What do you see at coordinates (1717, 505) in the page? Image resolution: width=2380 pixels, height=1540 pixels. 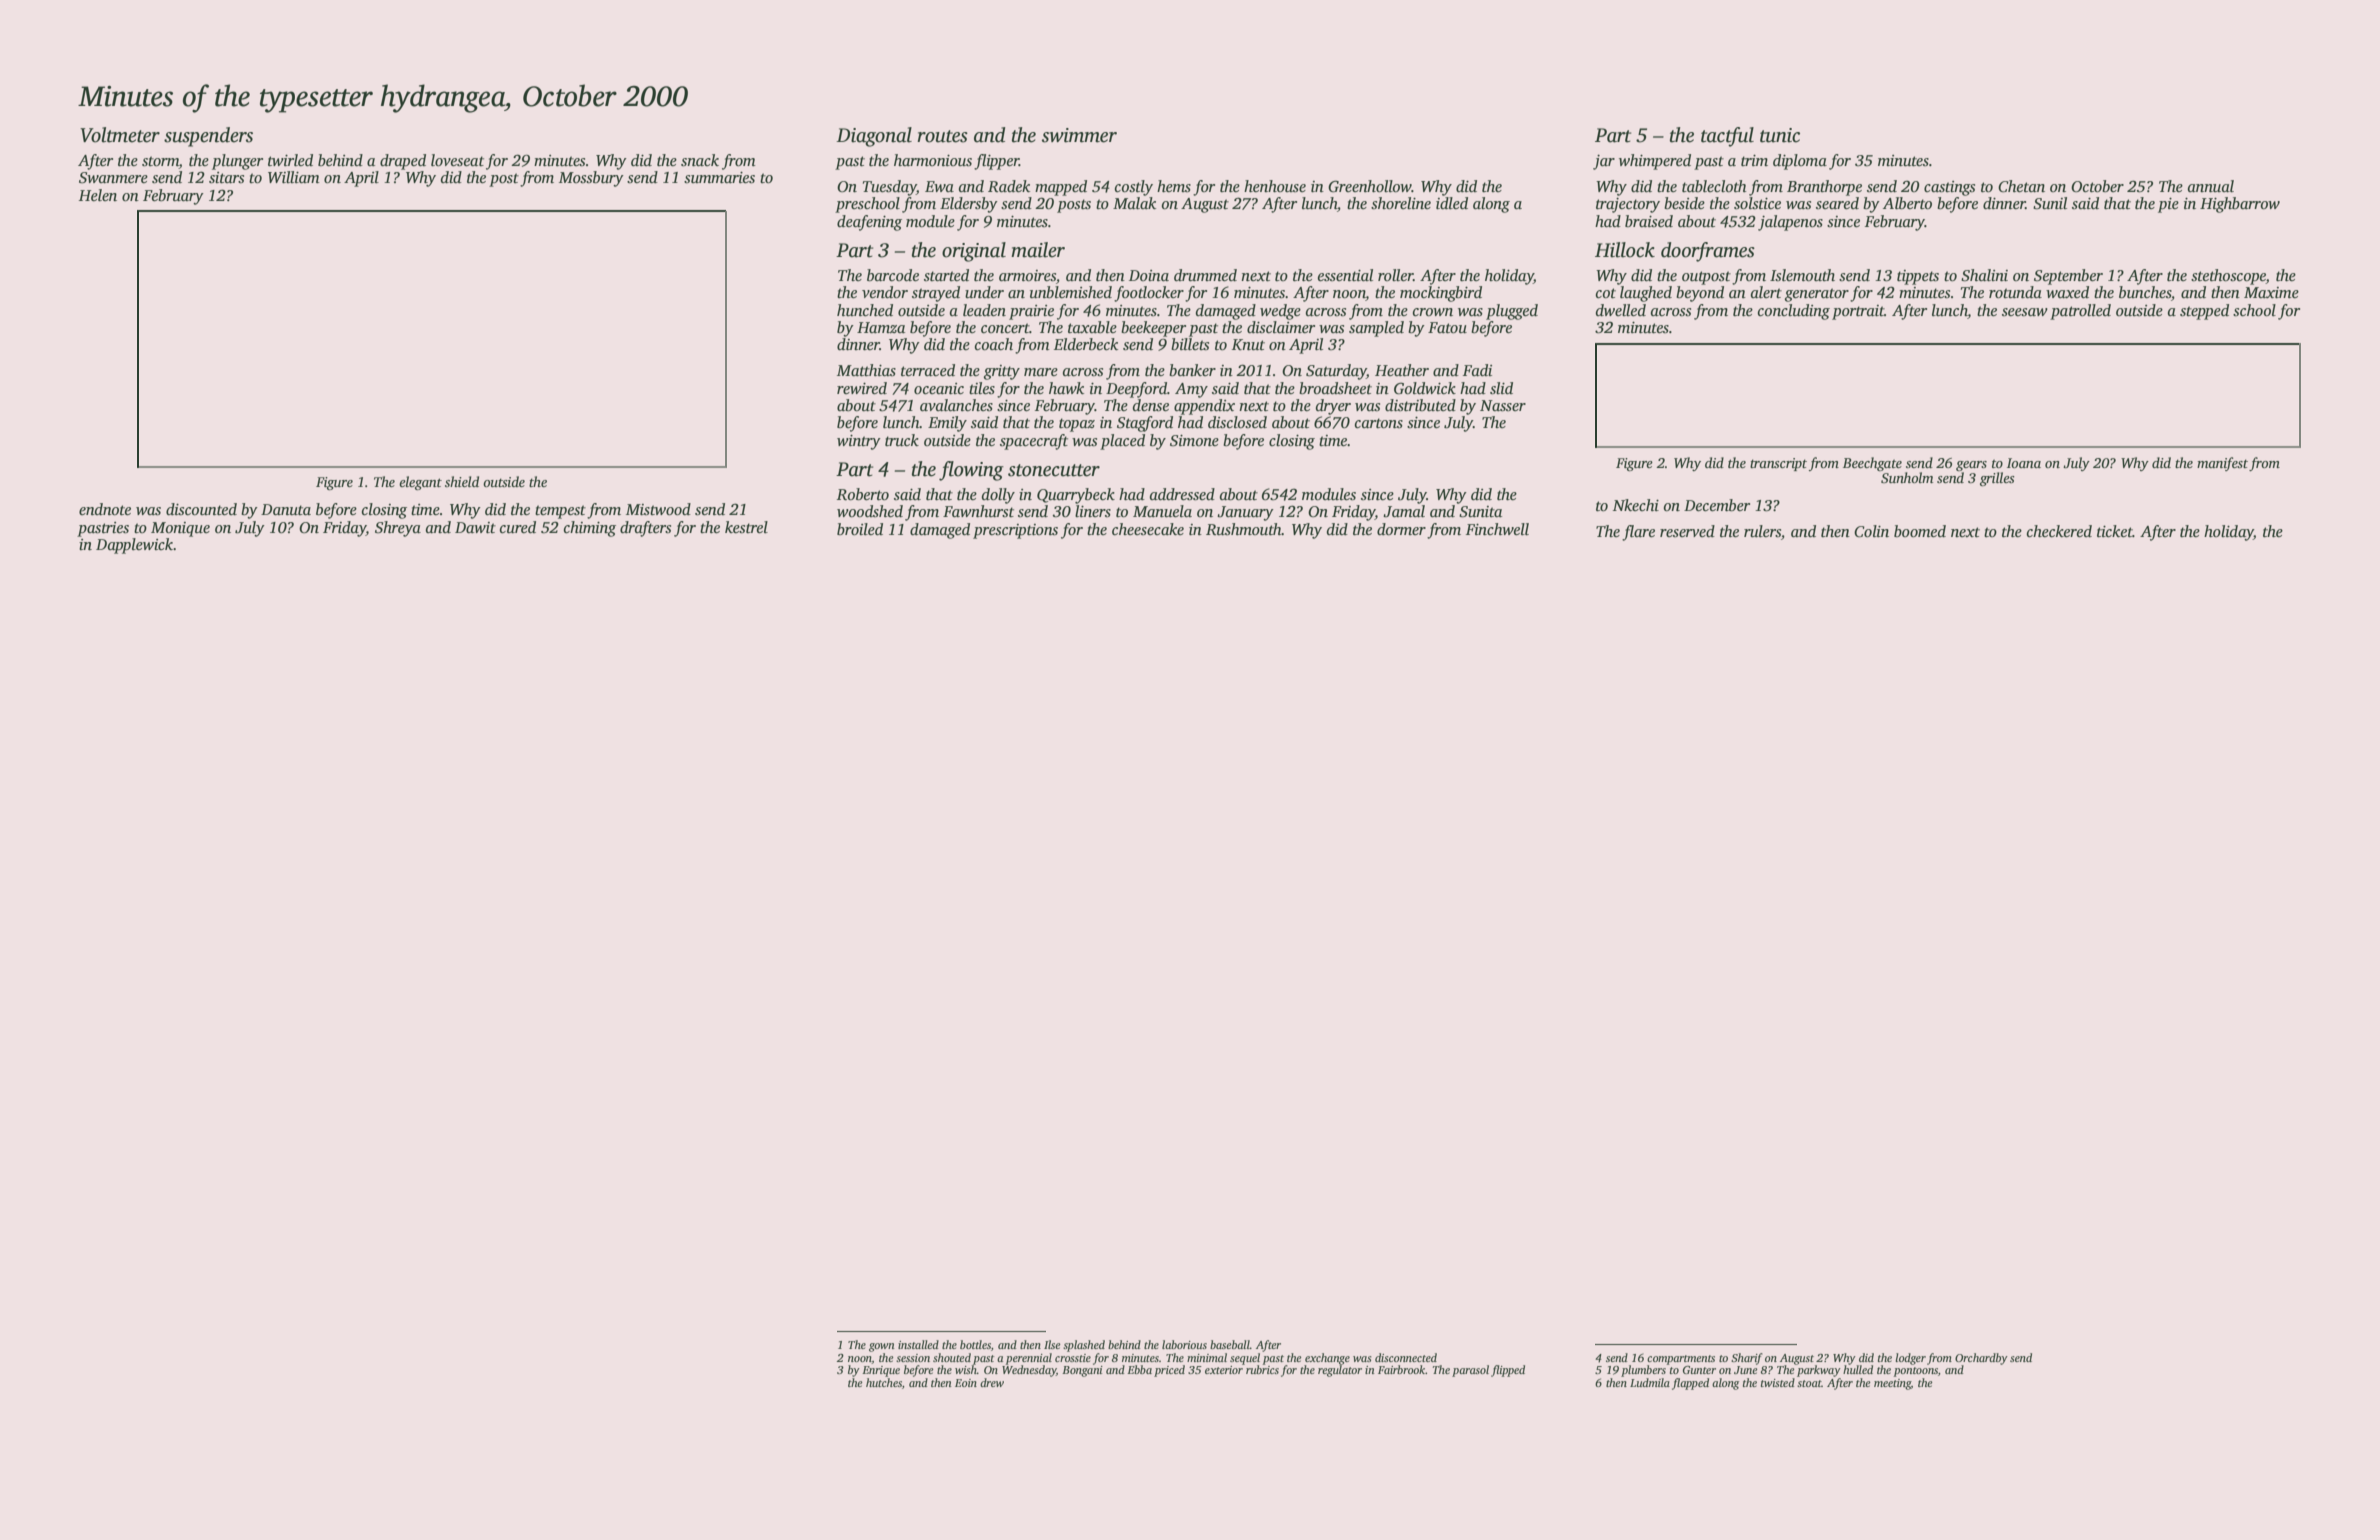 I see `December` at bounding box center [1717, 505].
